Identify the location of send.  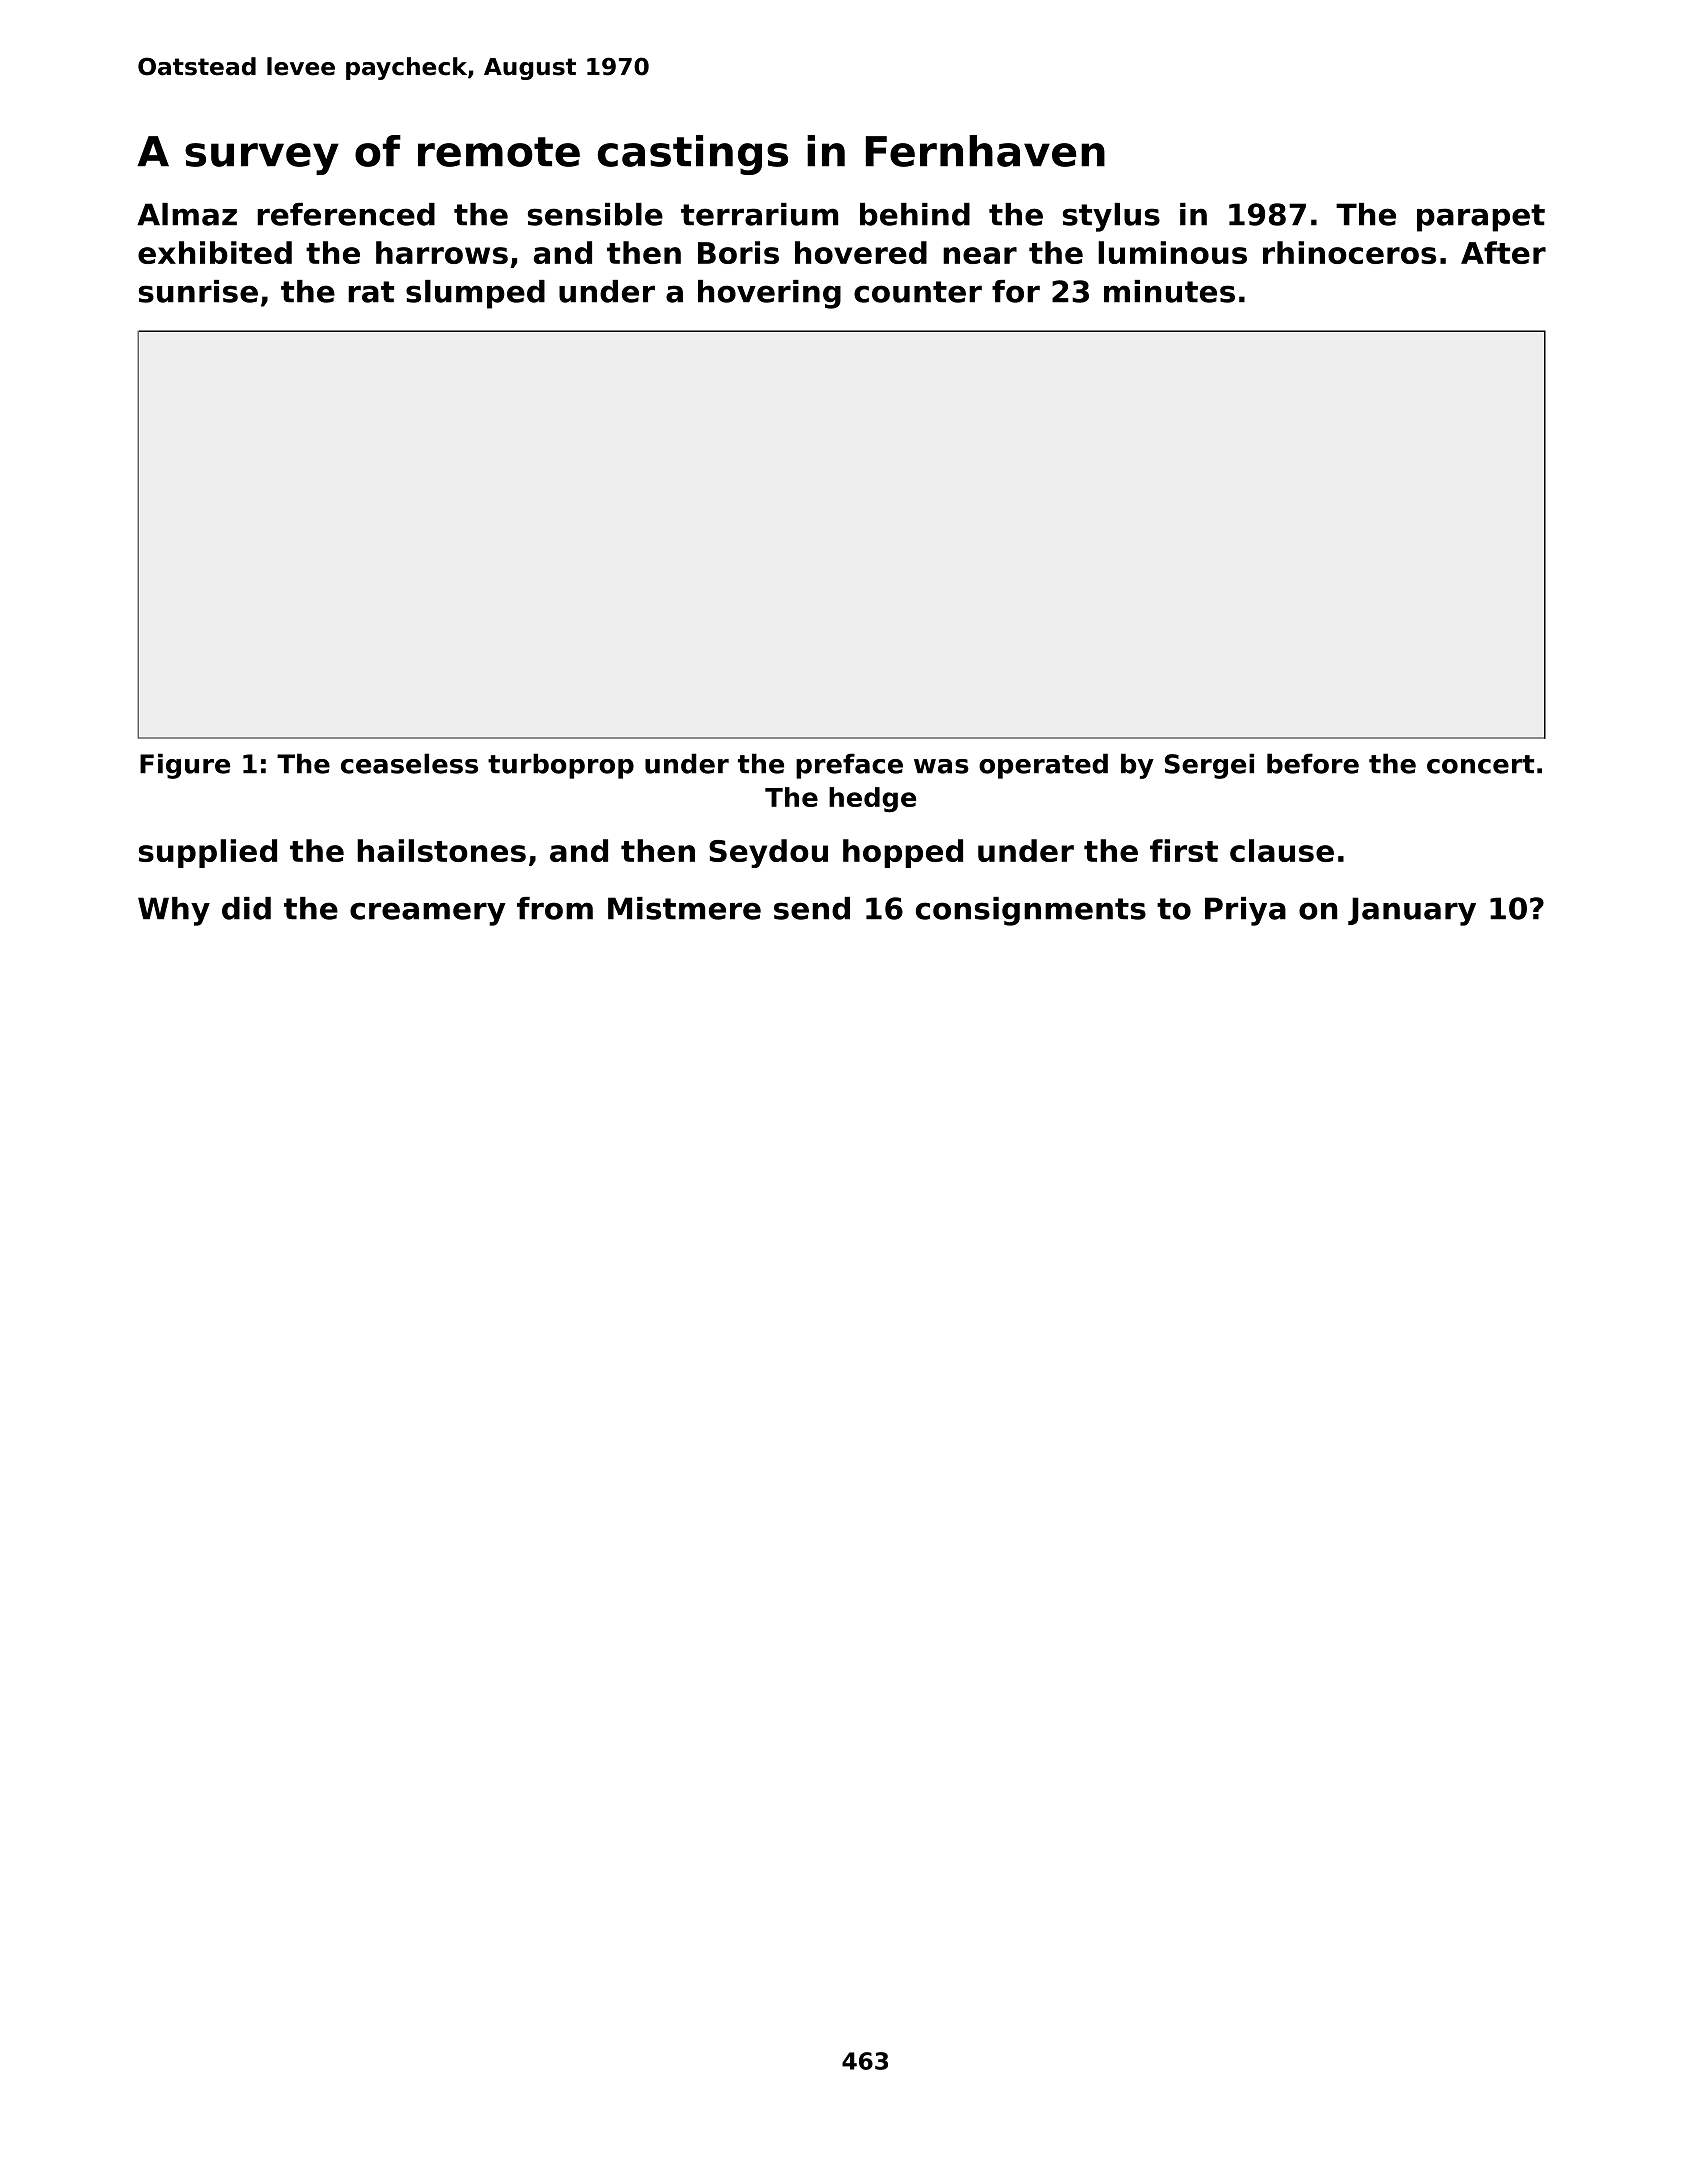
(812, 908).
